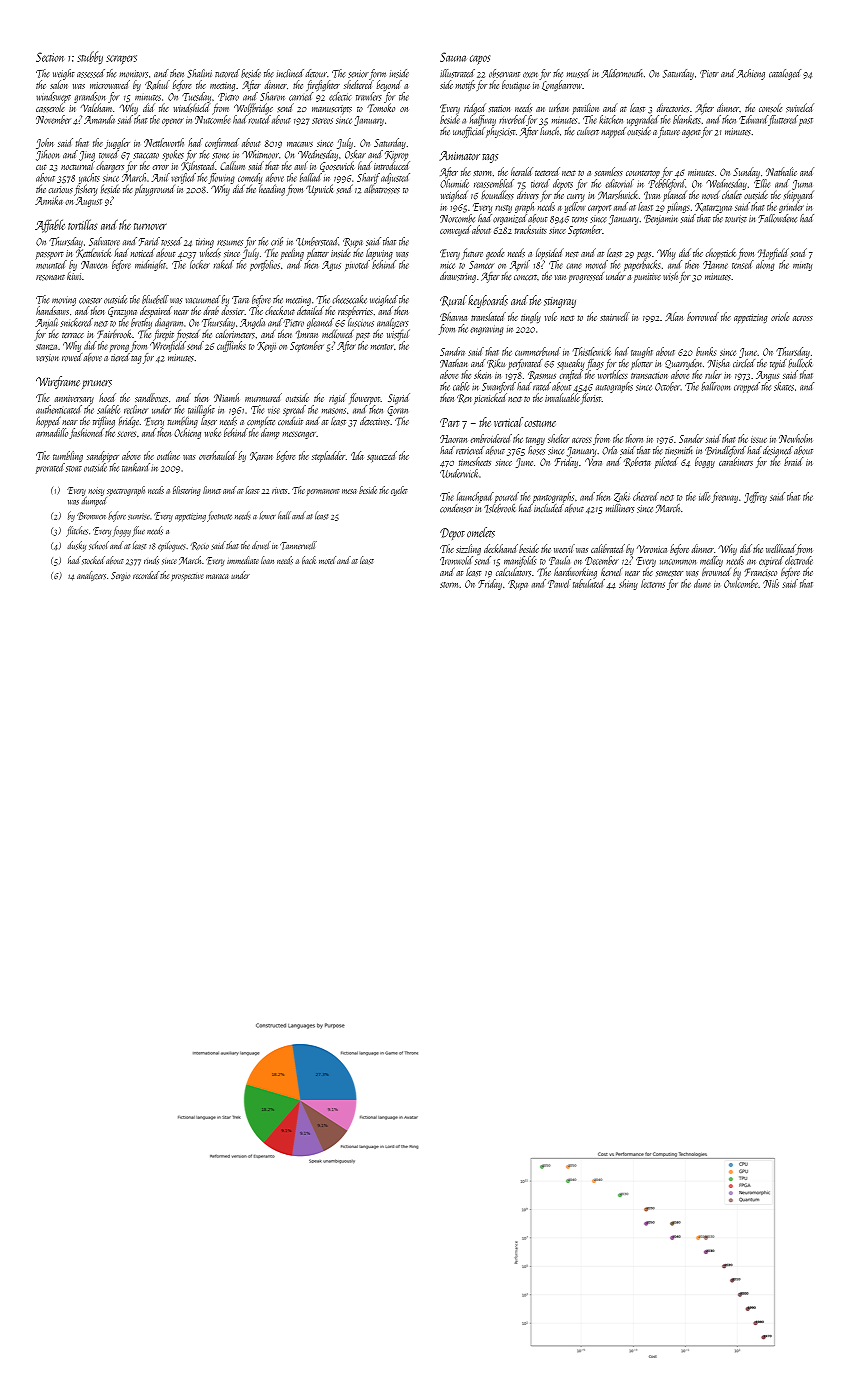 This page has height=1400, width=849. Describe the element at coordinates (644, 256) in the page. I see `pegs` at that location.
